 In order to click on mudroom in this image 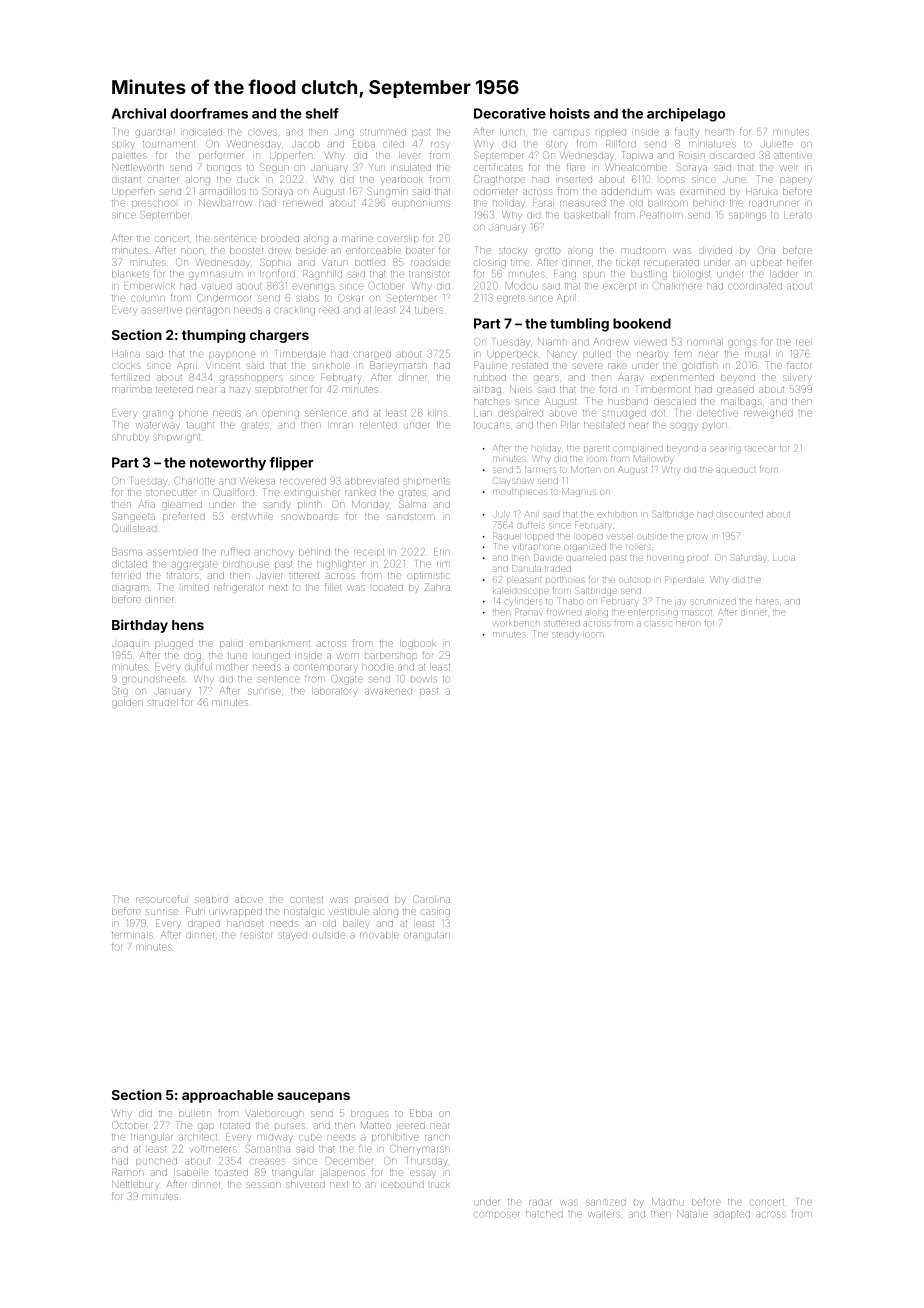, I will do `click(643, 251)`.
